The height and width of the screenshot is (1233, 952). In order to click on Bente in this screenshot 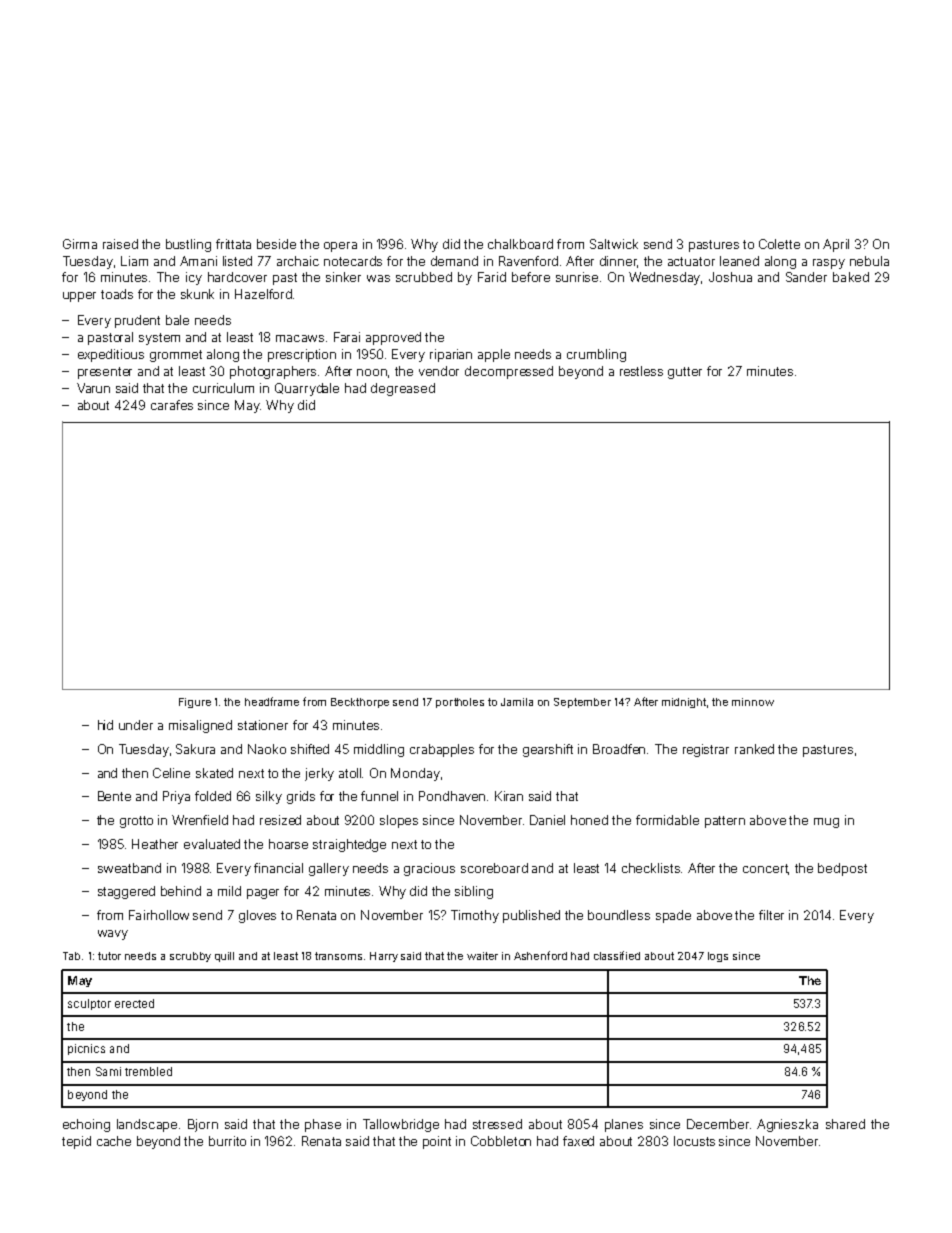, I will do `click(114, 796)`.
